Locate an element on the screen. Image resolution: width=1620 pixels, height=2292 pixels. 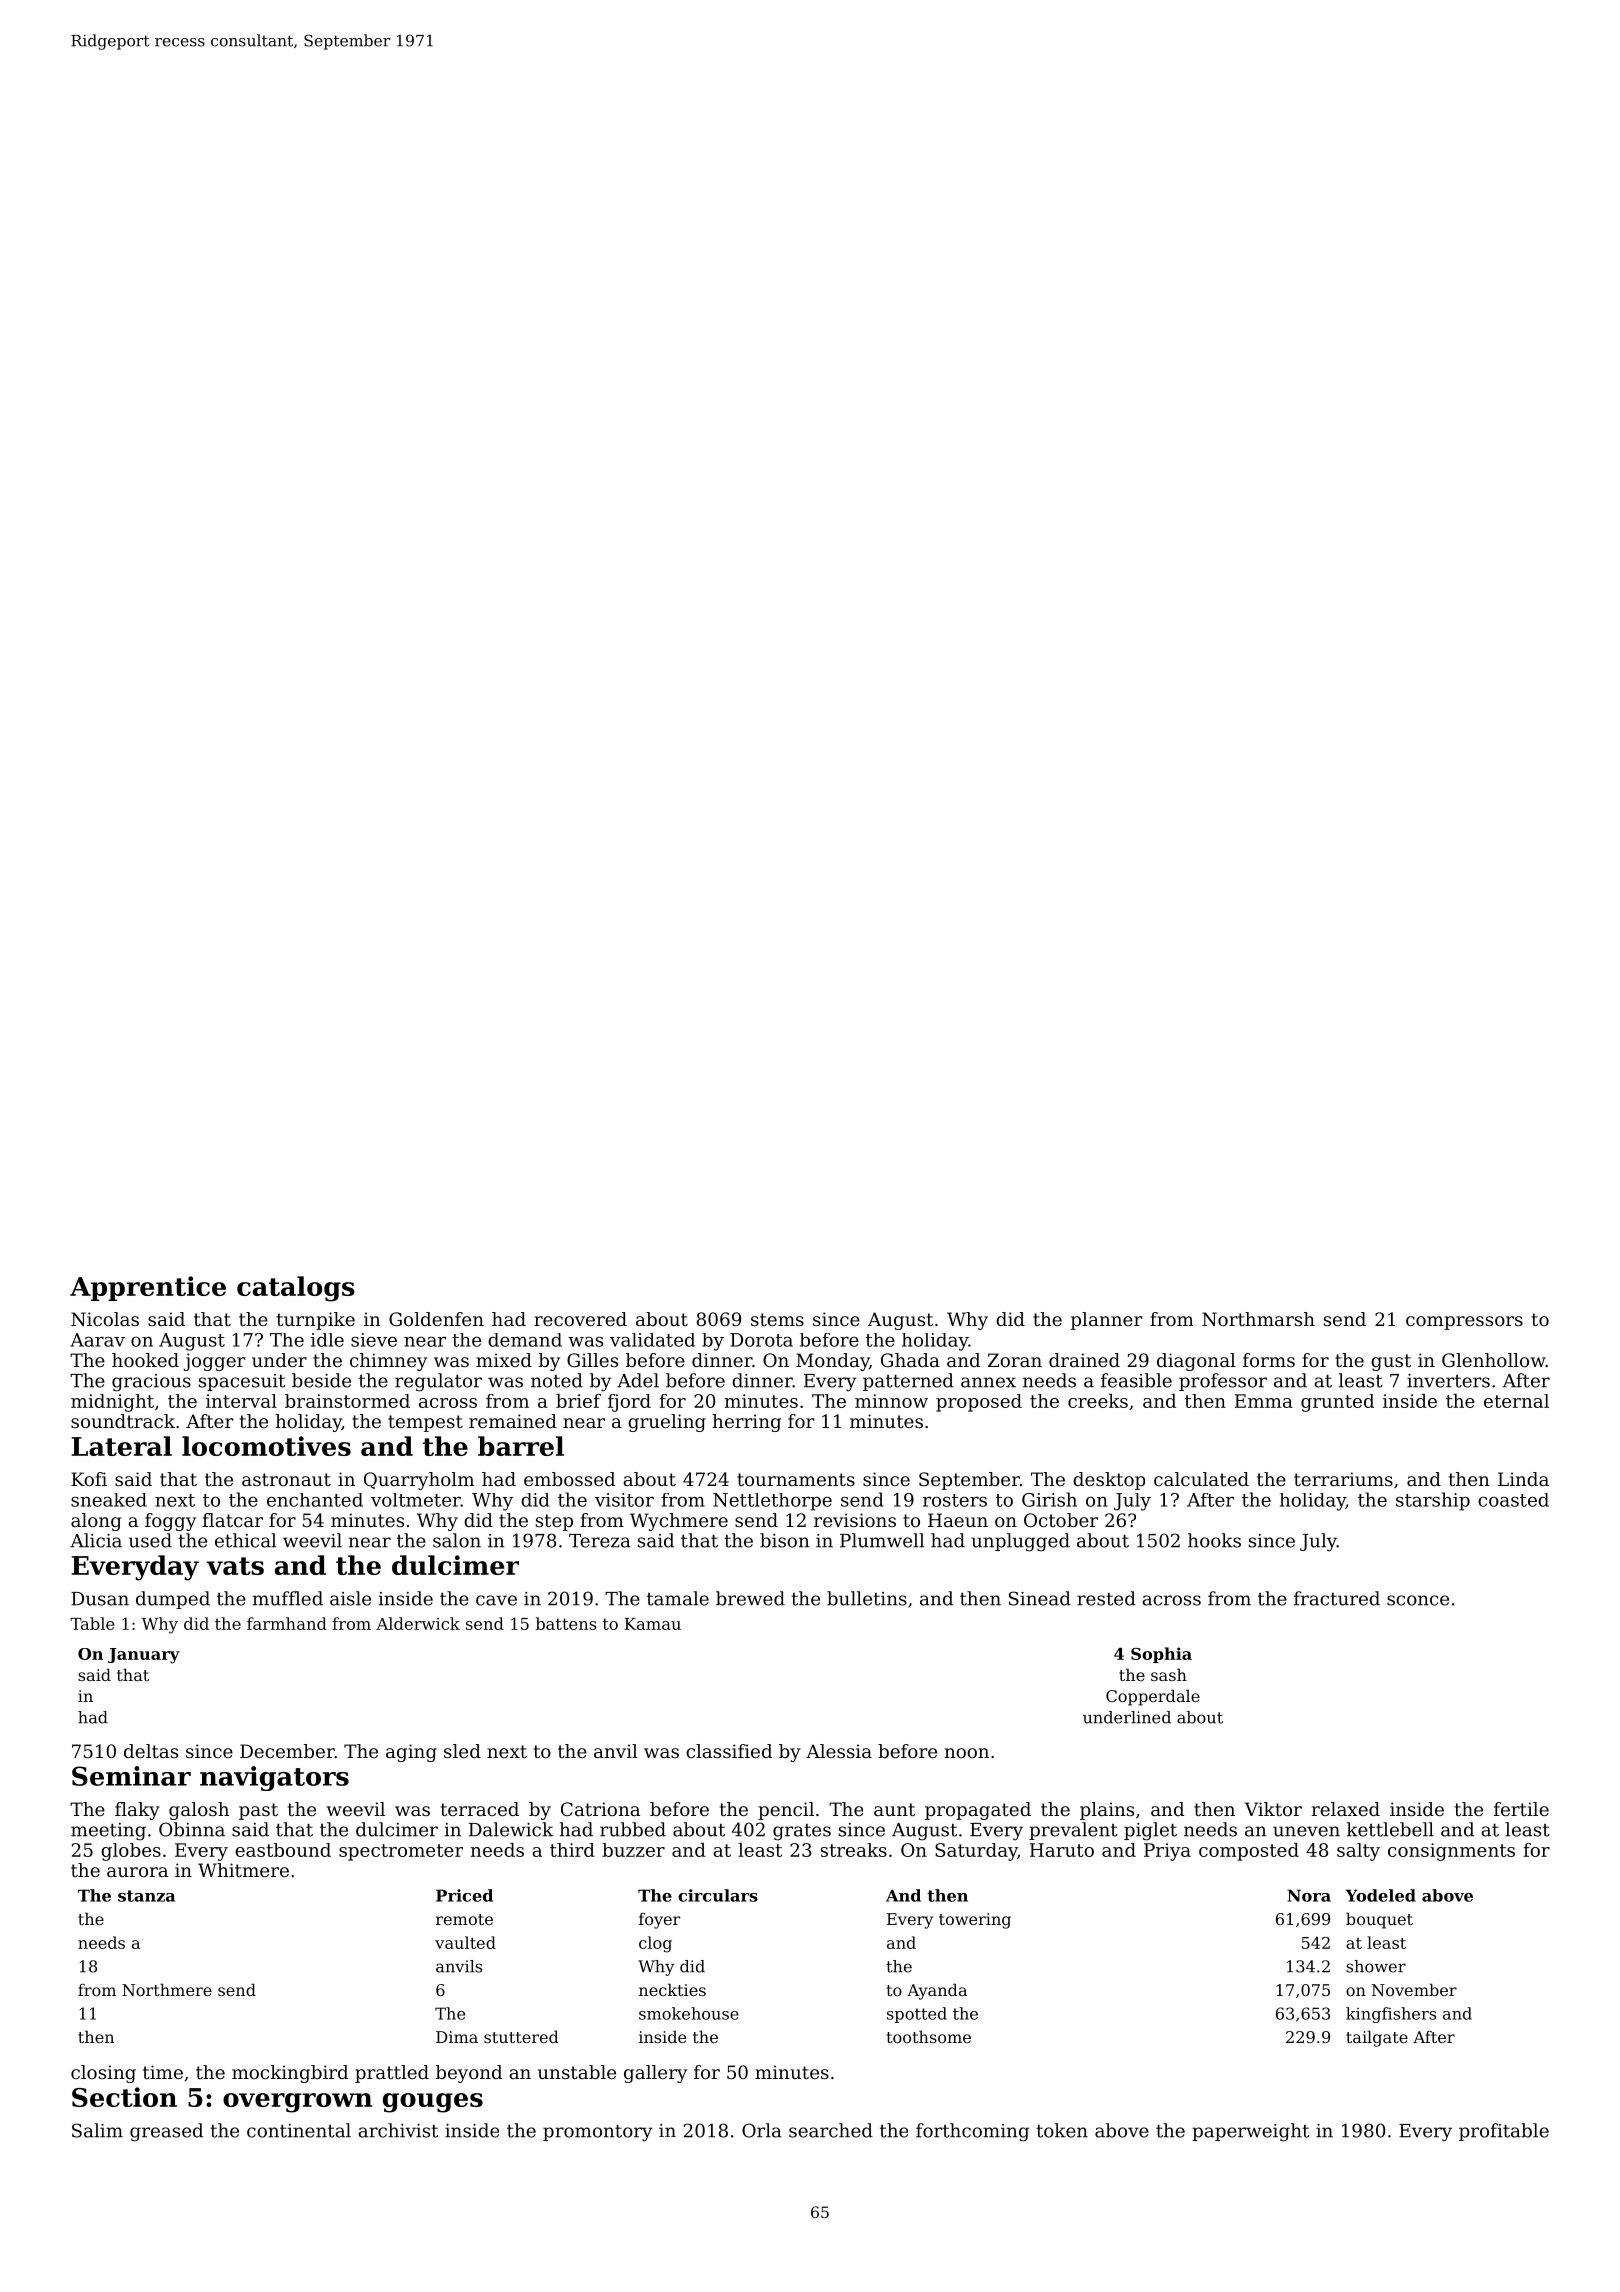
hooked is located at coordinates (145, 1360).
